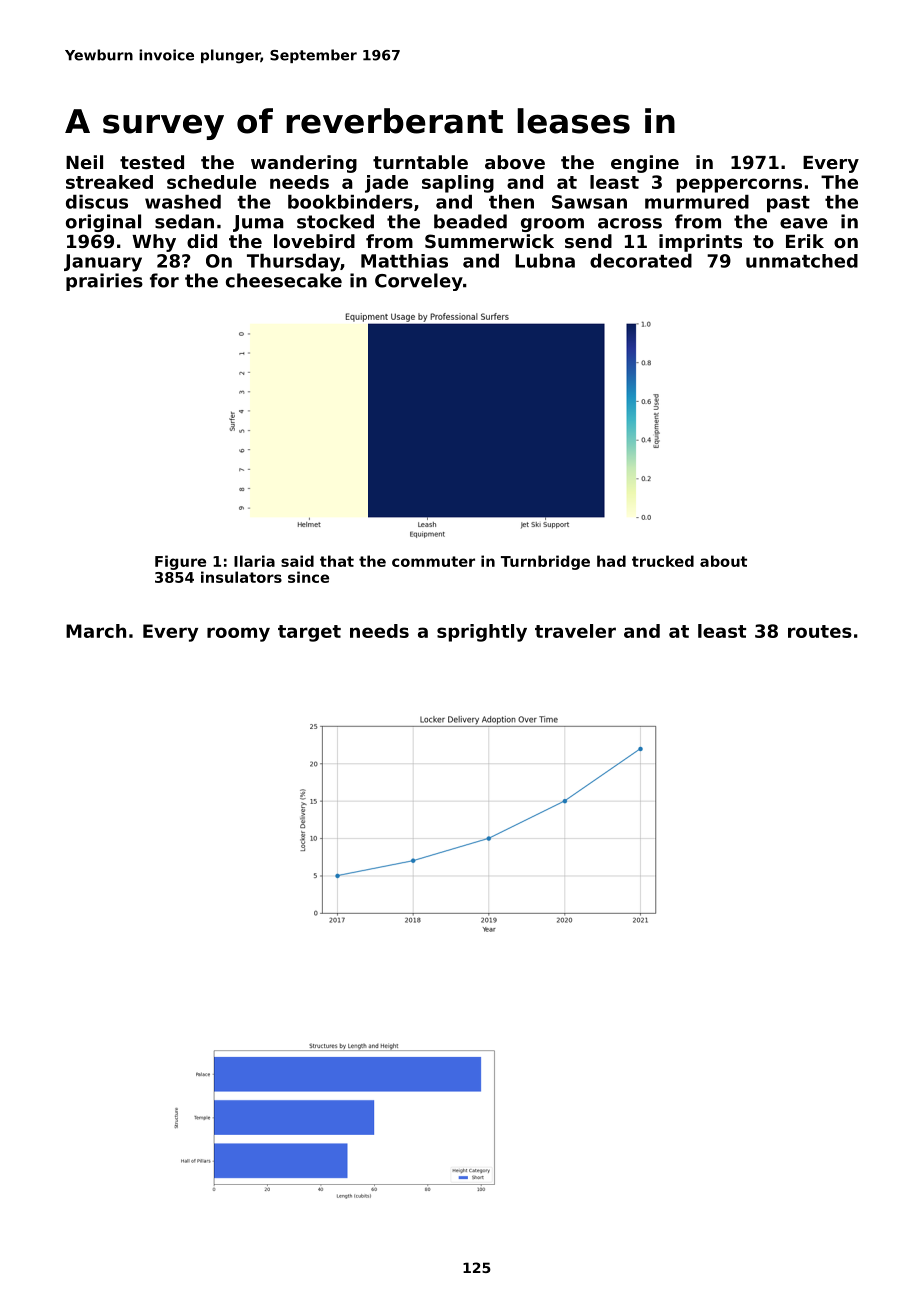 Image resolution: width=924 pixels, height=1314 pixels. I want to click on bookbinders, so click(350, 202).
